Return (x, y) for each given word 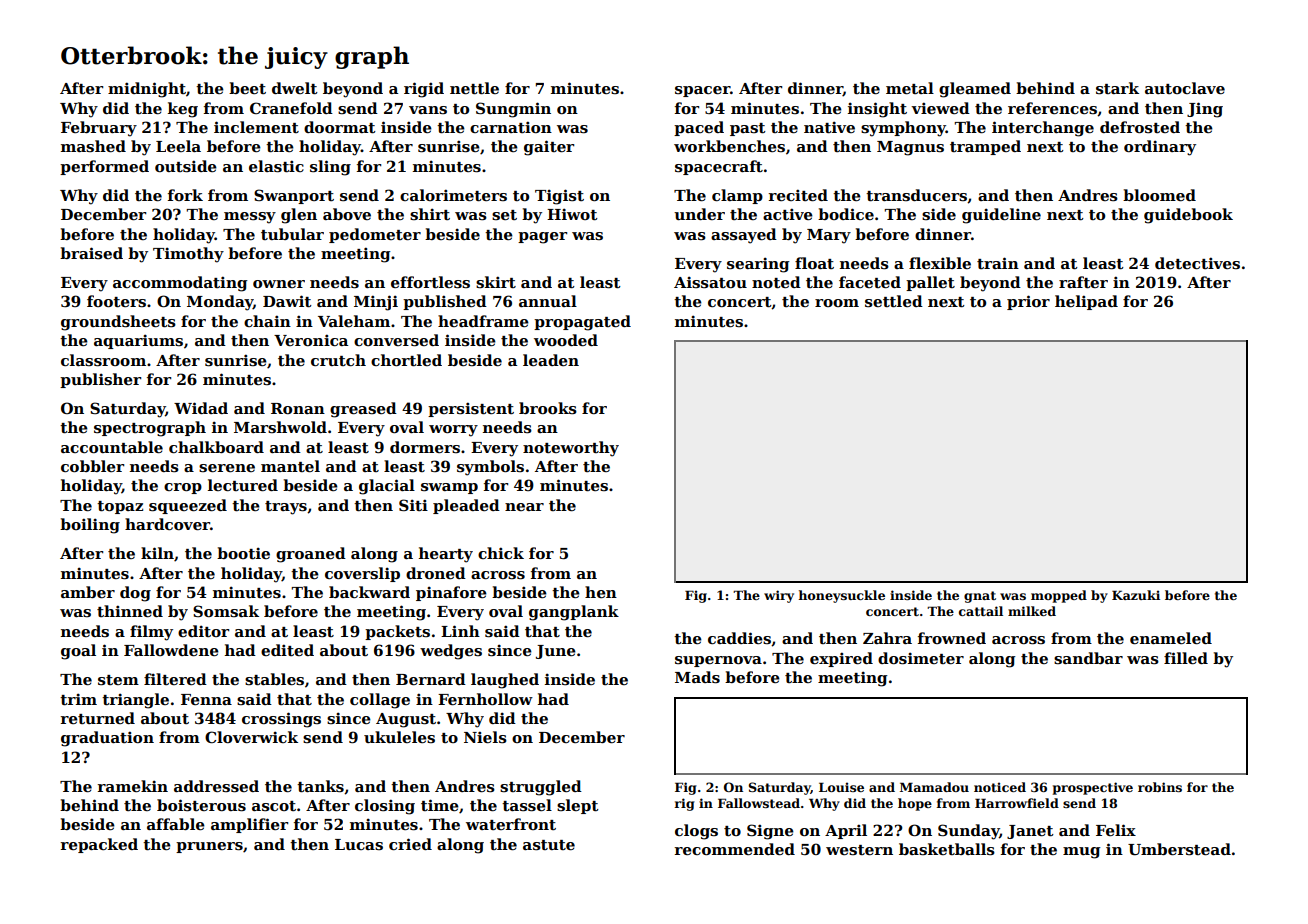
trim (78, 699)
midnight (147, 90)
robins (1160, 787)
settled (894, 301)
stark (1117, 88)
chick (501, 553)
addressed (216, 786)
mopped (1059, 596)
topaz (120, 507)
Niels (485, 737)
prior (1028, 302)
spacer (702, 91)
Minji (376, 303)
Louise (841, 787)
